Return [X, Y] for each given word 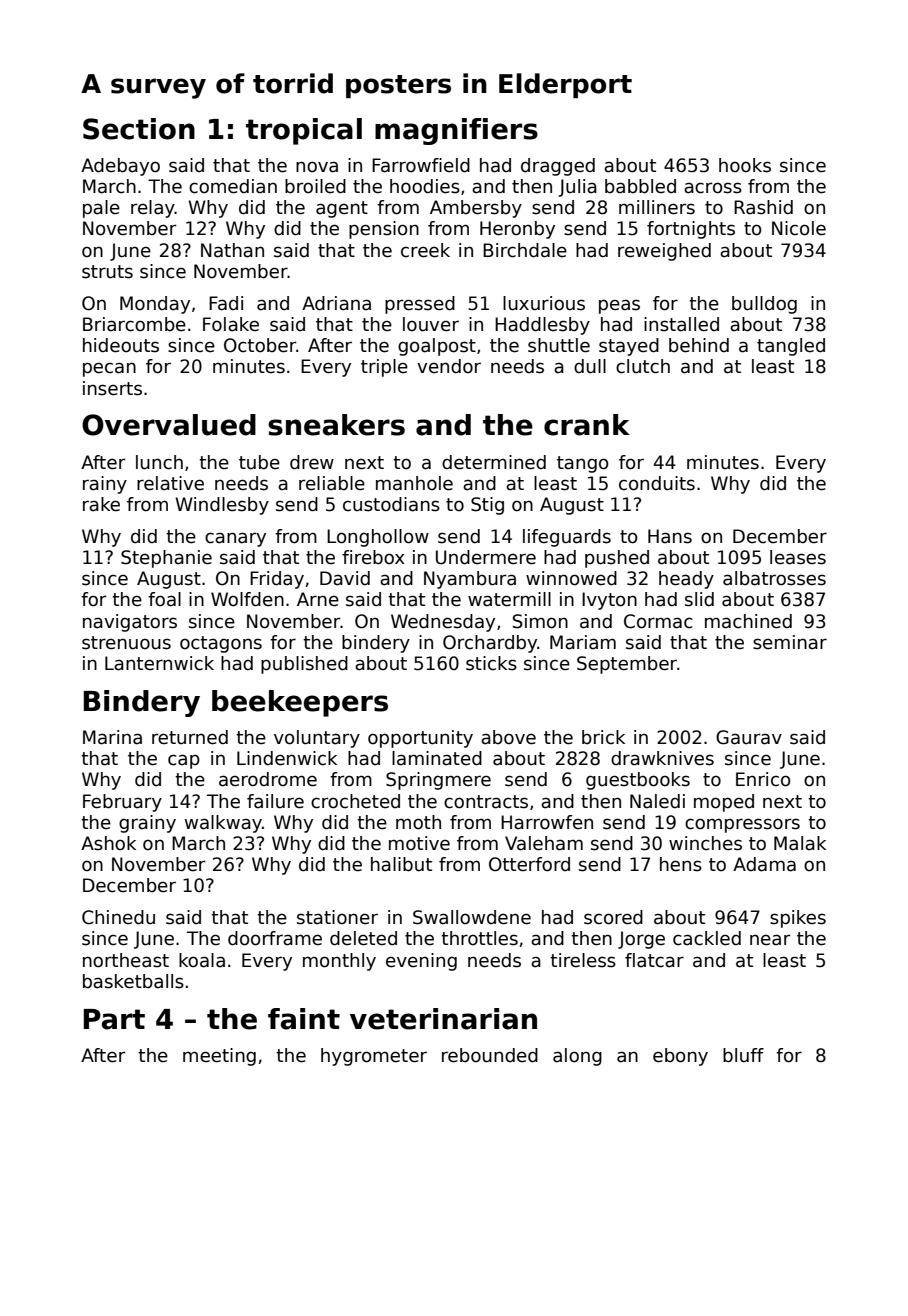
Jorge [641, 940]
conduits [657, 483]
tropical [304, 131]
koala [202, 960]
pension [384, 230]
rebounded [490, 1055]
